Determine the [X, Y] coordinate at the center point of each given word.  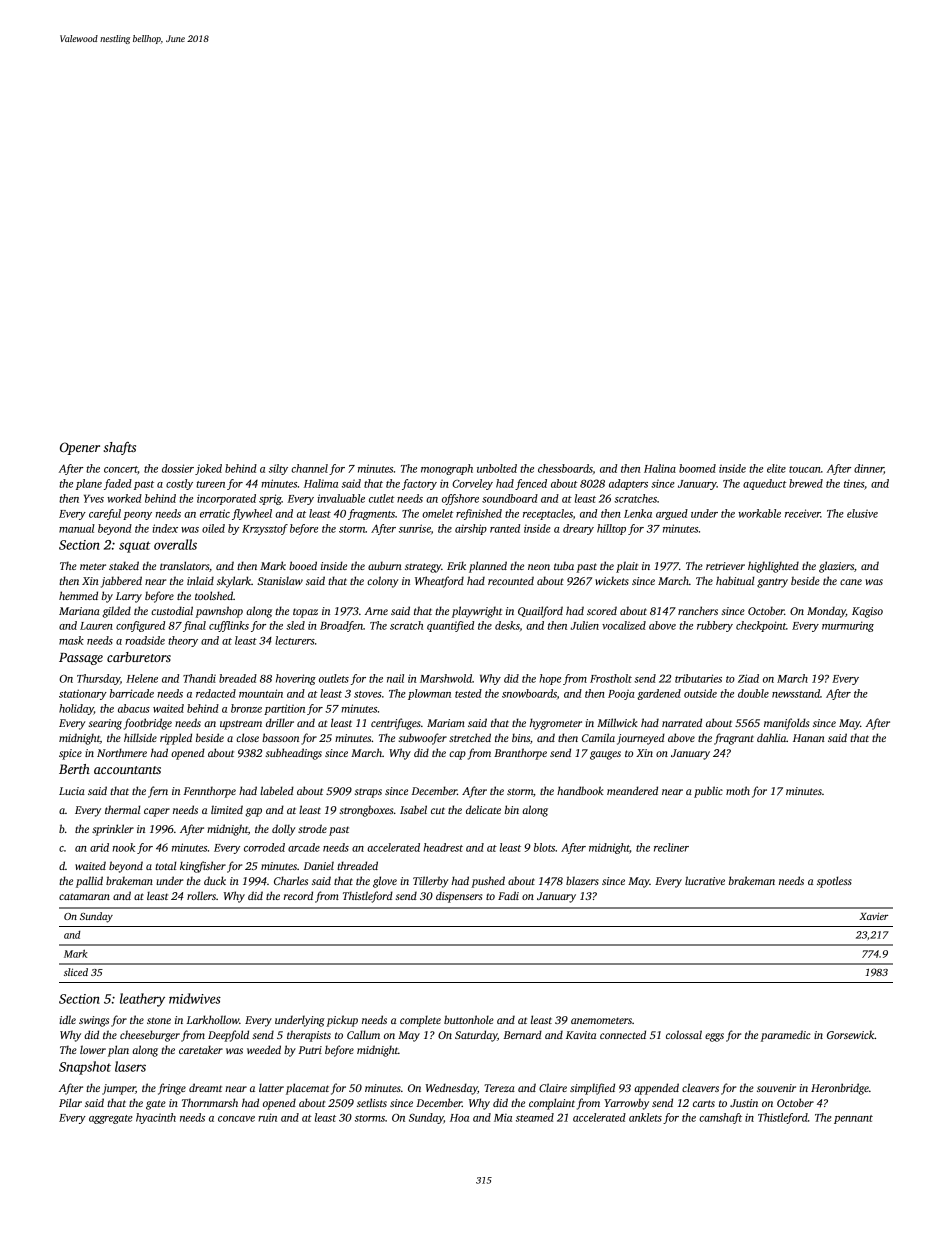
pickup [342, 1021]
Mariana [79, 611]
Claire [553, 1087]
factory [419, 484]
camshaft [720, 1118]
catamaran [84, 896]
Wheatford [439, 582]
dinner [869, 469]
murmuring [848, 626]
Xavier [873, 916]
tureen [210, 484]
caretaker [201, 1049]
